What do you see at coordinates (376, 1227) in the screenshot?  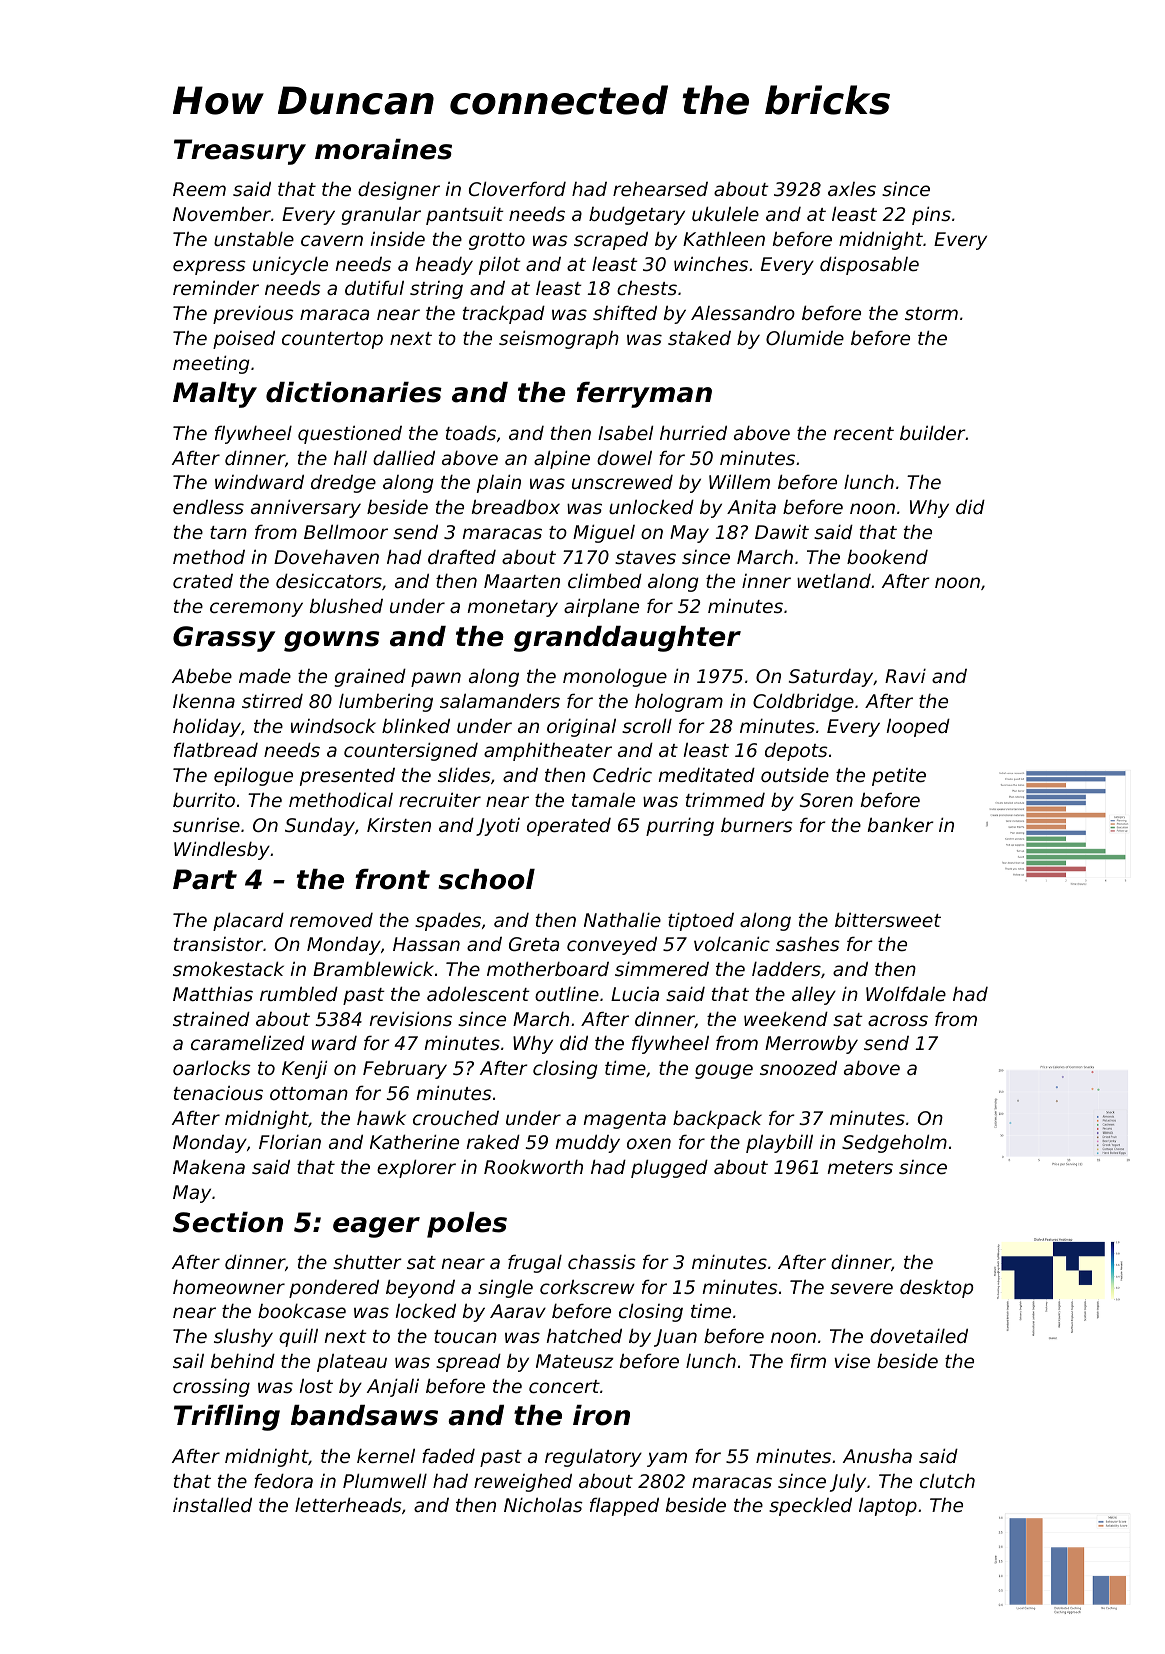 I see `eager` at bounding box center [376, 1227].
